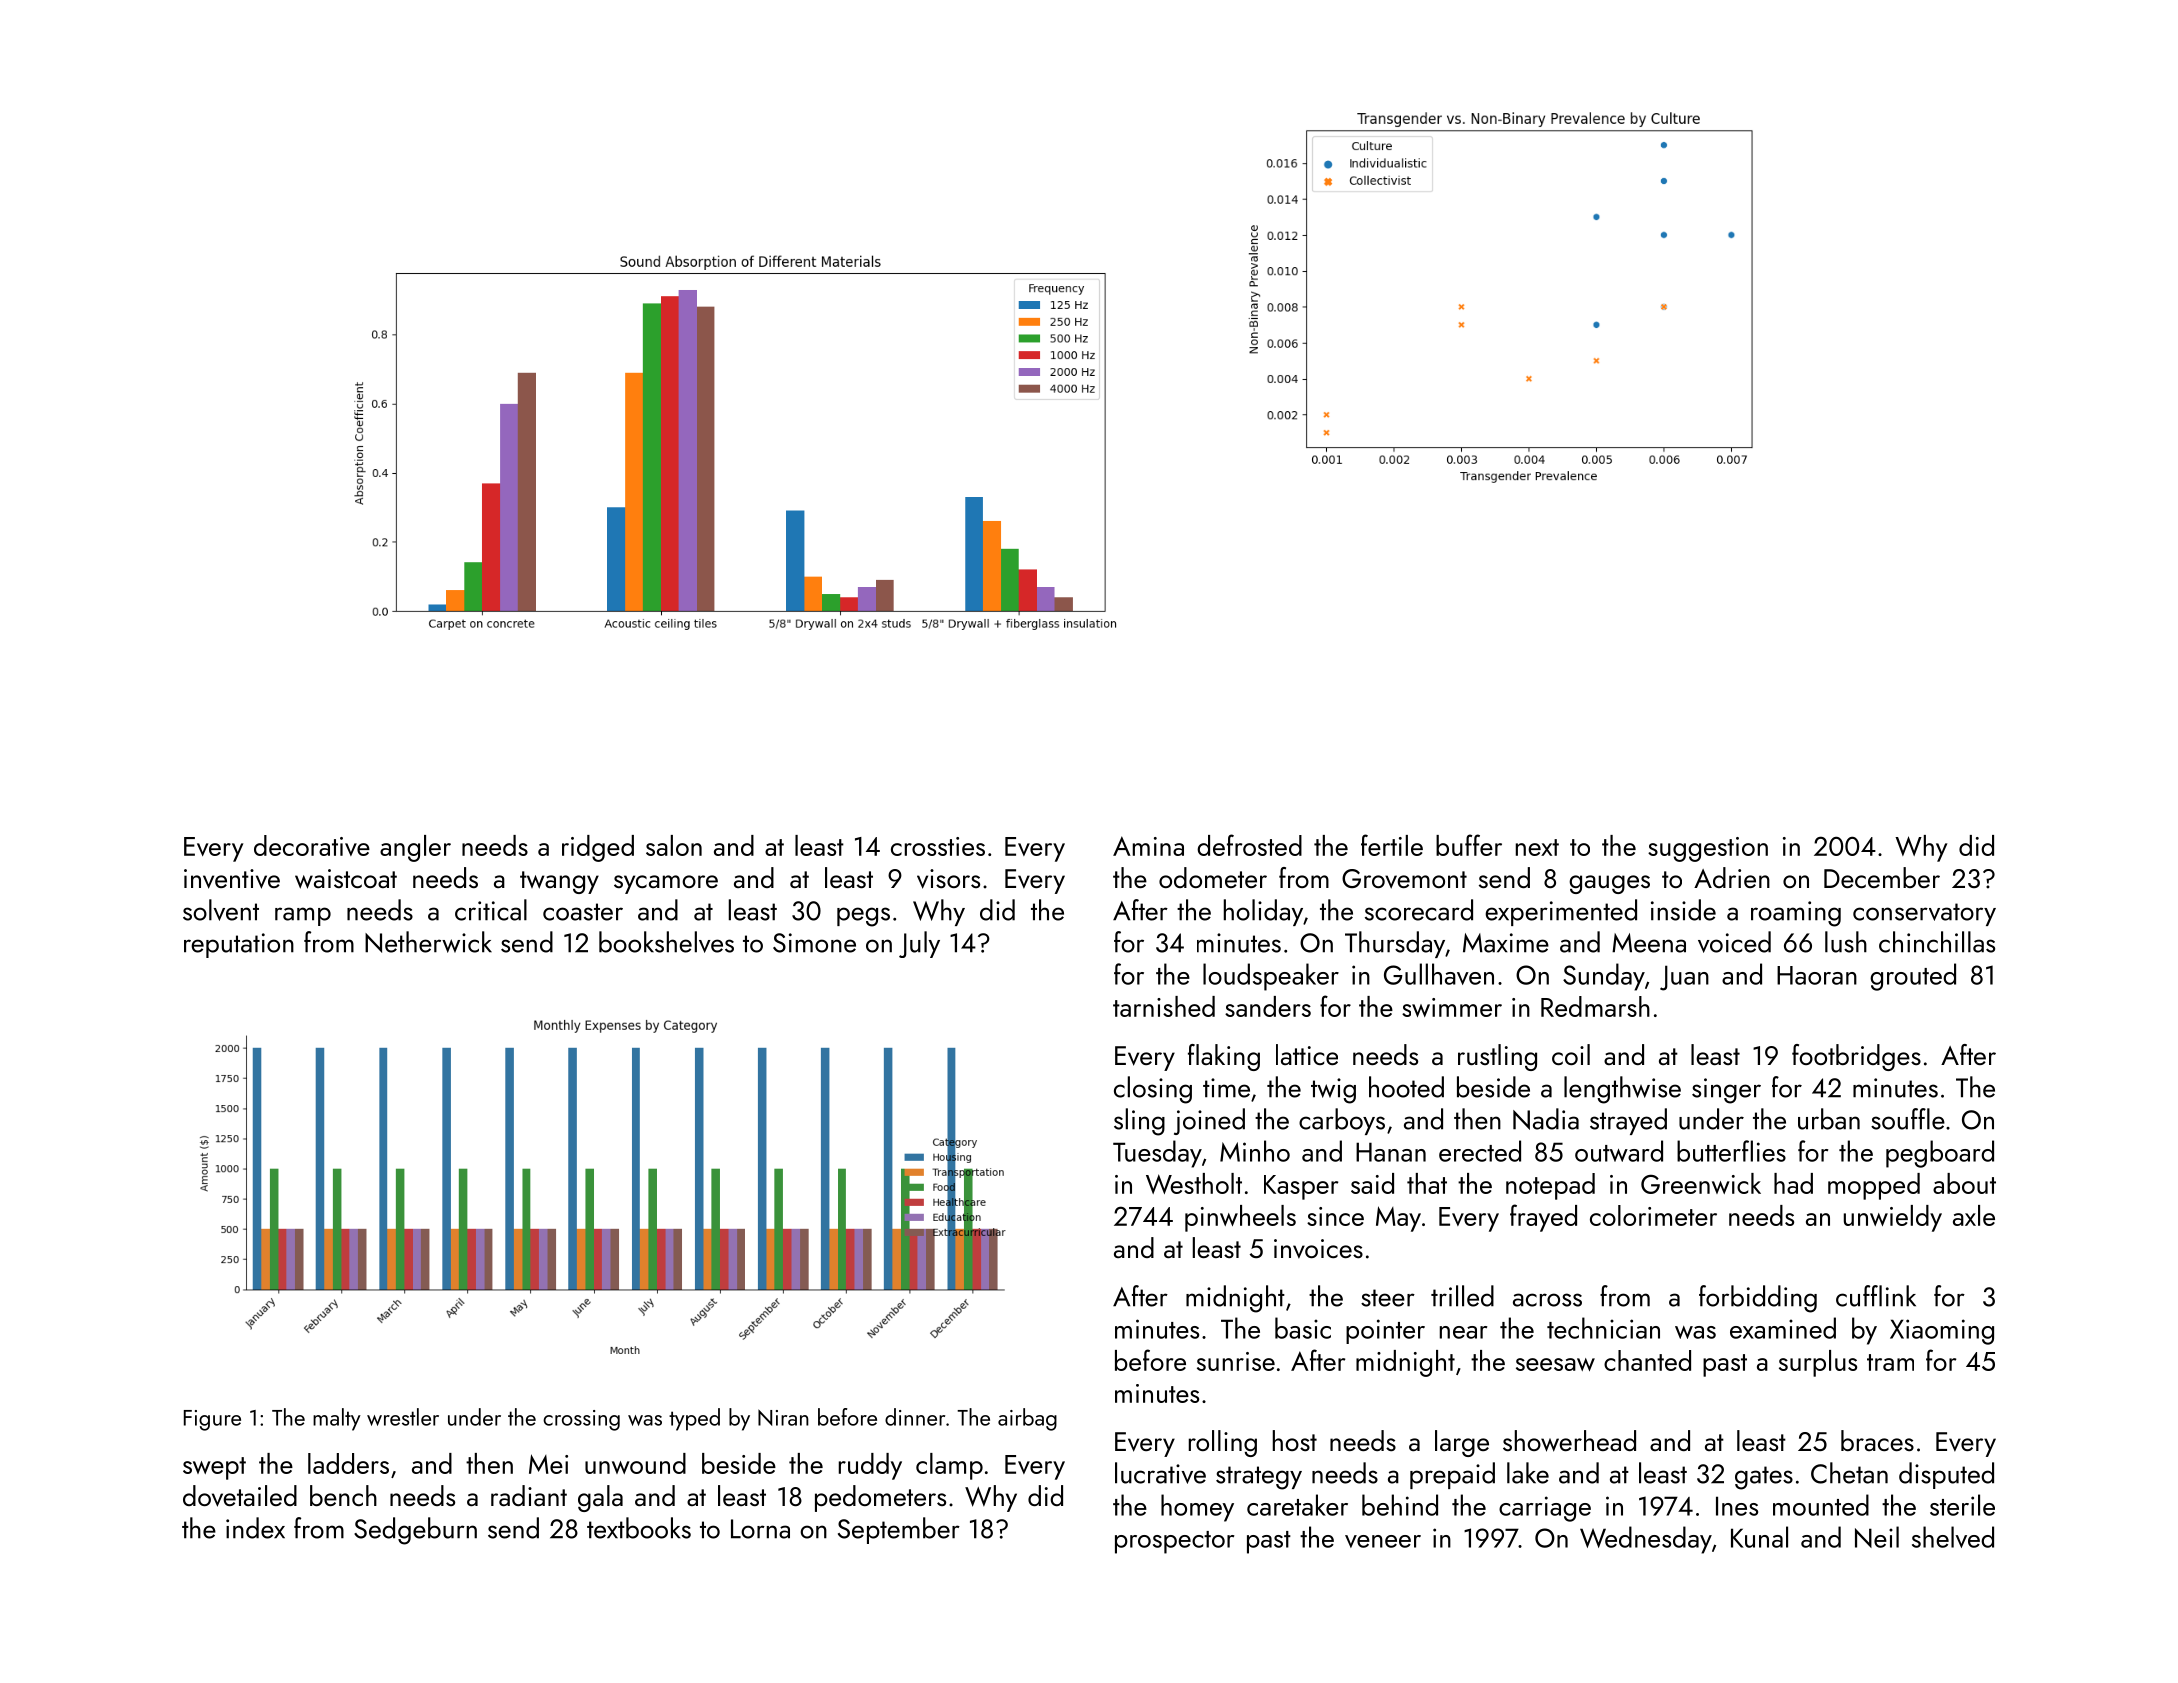 This screenshot has width=2178, height=1683. Describe the element at coordinates (1139, 1122) in the screenshot. I see `sling` at that location.
